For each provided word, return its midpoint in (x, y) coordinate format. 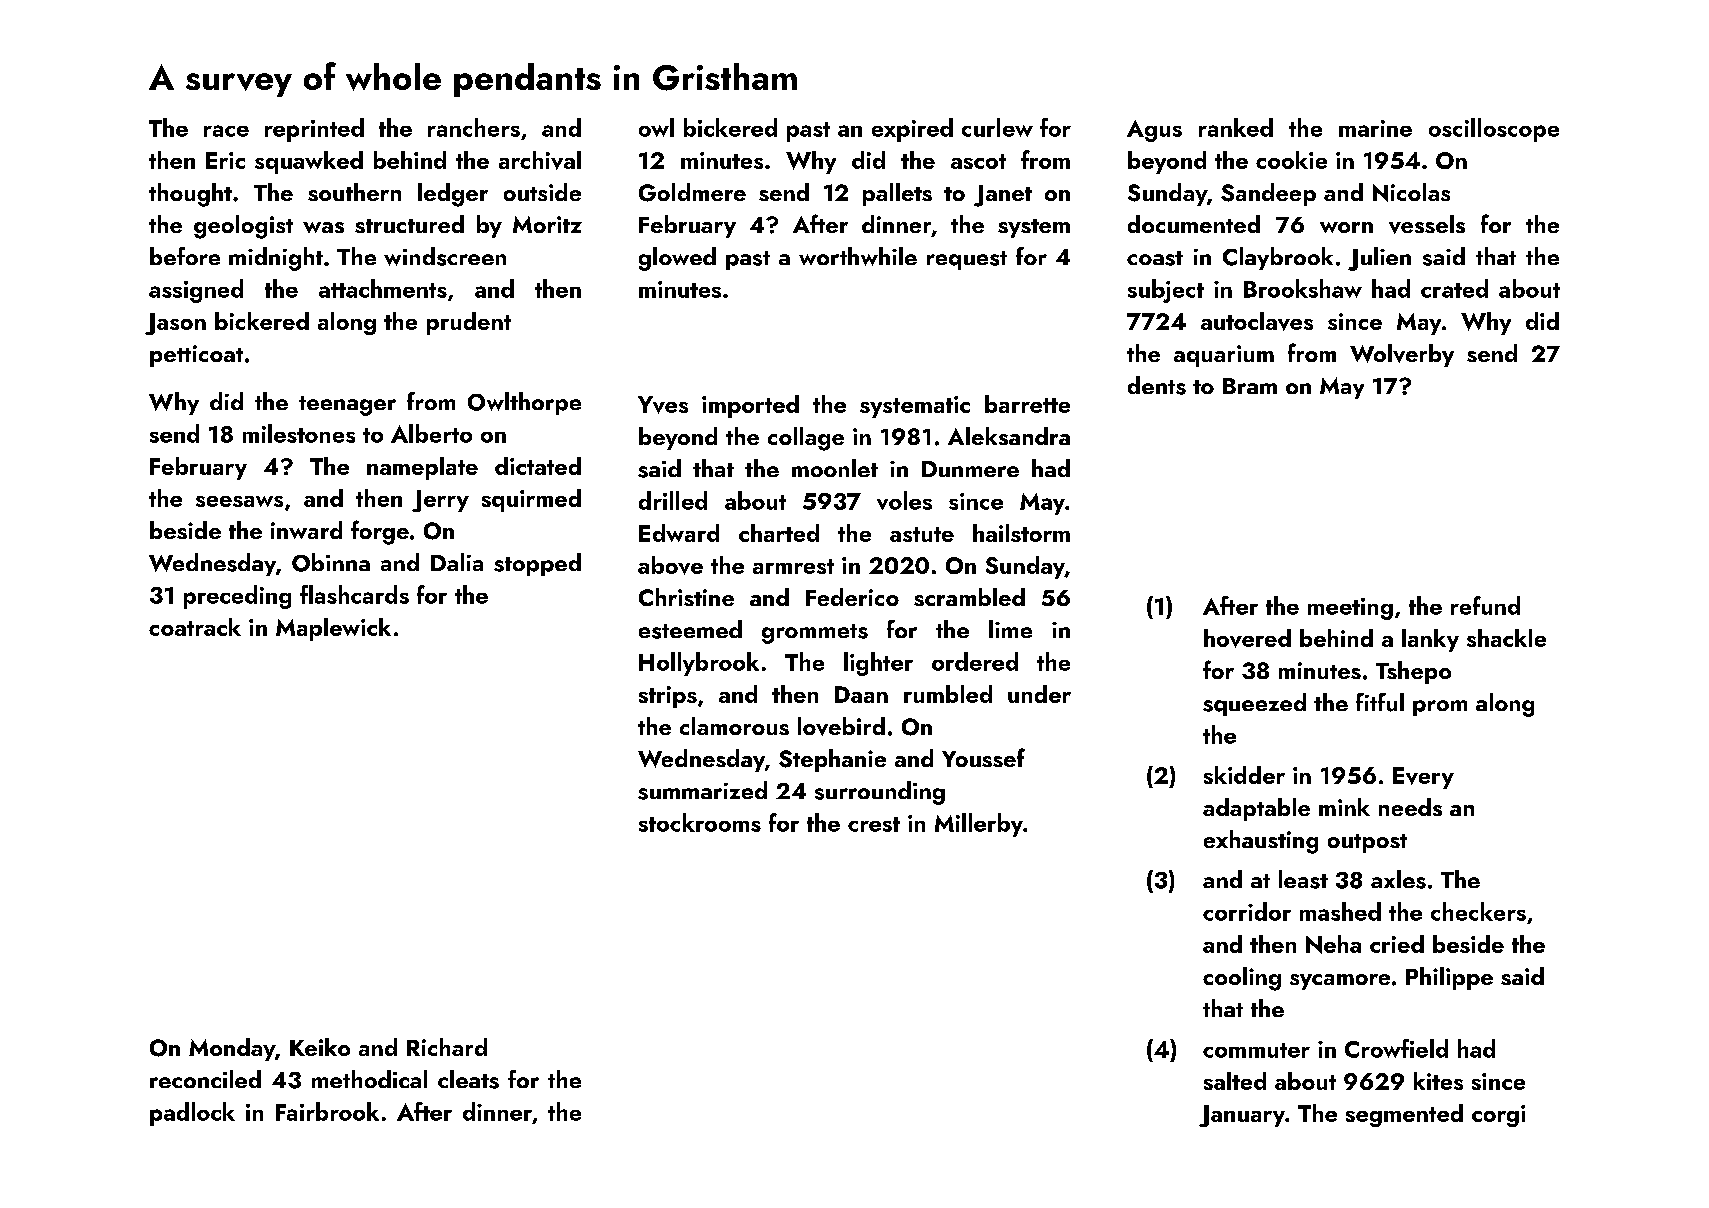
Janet (1003, 196)
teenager (347, 406)
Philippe (1449, 978)
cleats (468, 1079)
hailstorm (1021, 533)
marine (1375, 128)
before (185, 256)
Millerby (979, 825)
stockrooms (700, 822)
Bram (1250, 386)
